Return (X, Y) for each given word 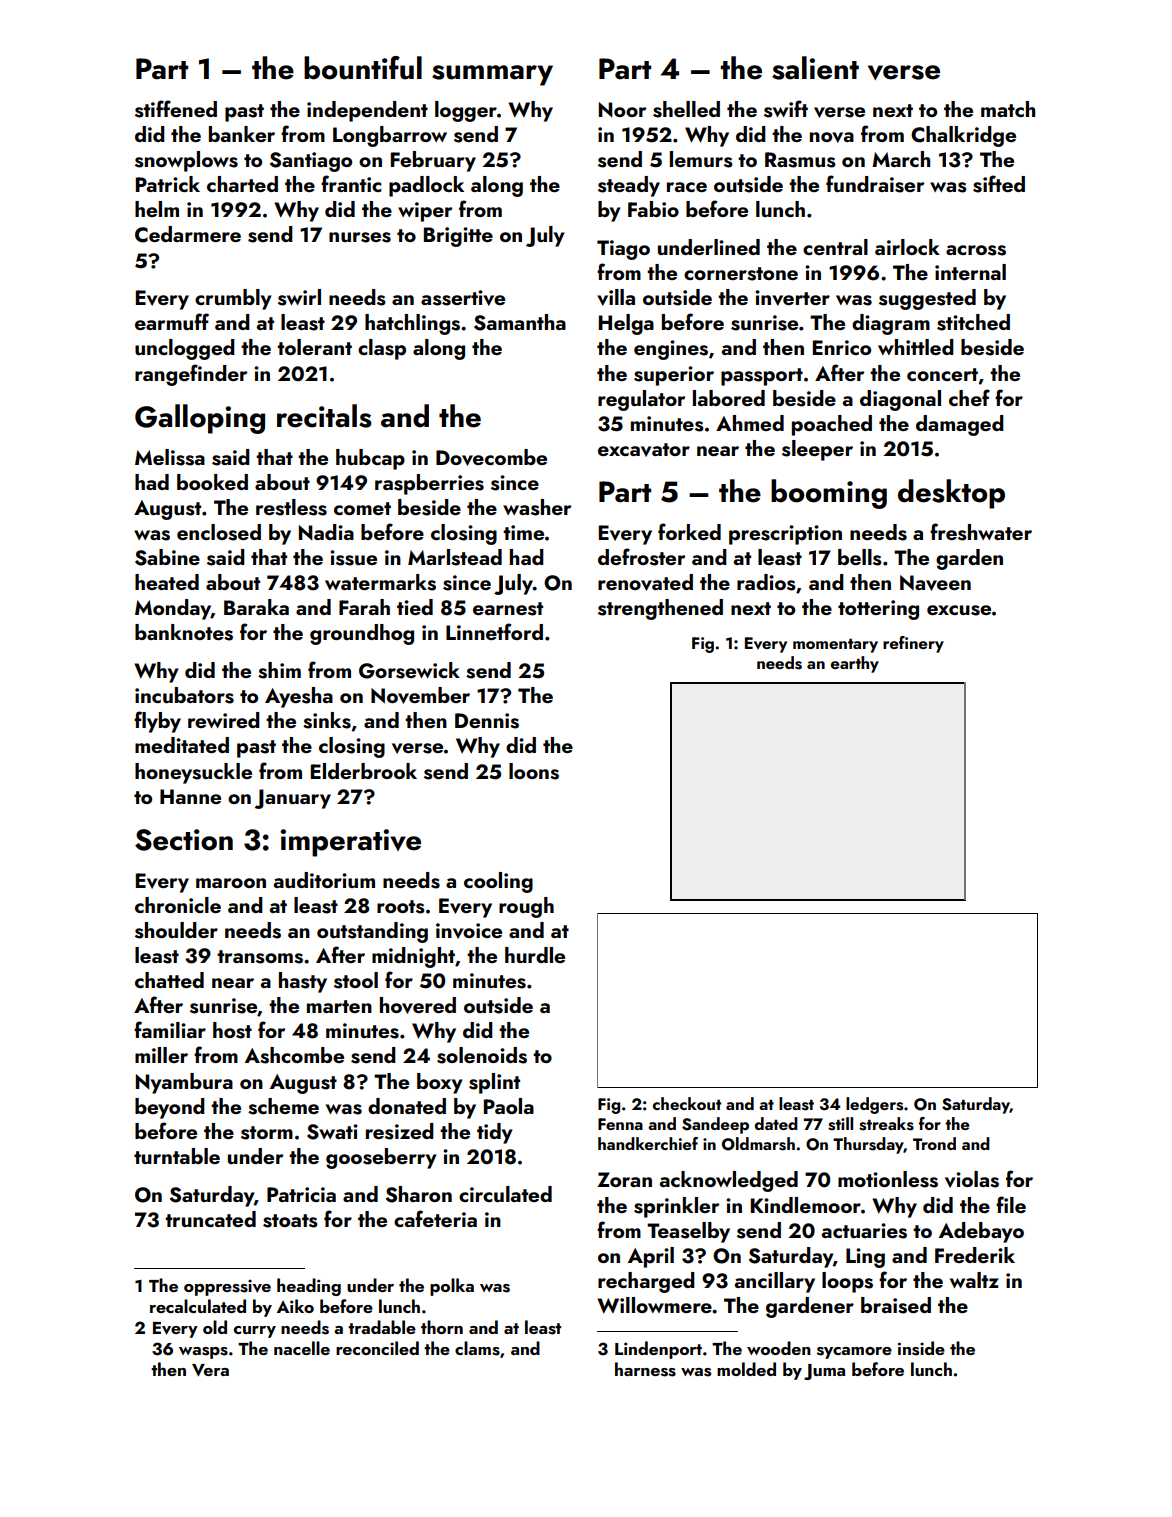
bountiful (363, 68)
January (293, 799)
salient (815, 68)
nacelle (302, 1348)
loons (534, 771)
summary (492, 75)
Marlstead (455, 557)
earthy (855, 664)
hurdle (535, 955)
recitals (324, 416)
